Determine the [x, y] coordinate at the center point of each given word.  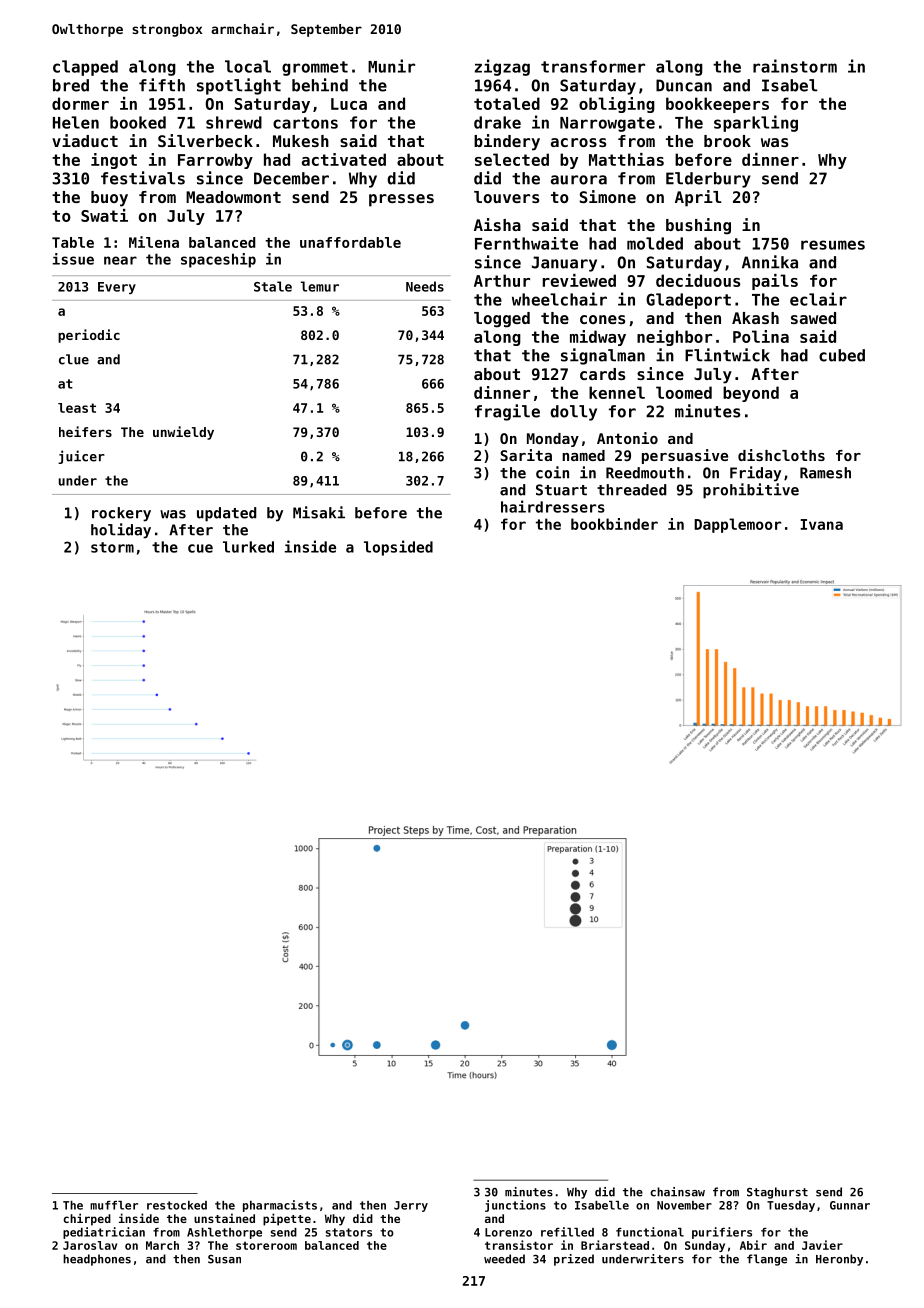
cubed [842, 355]
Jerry [411, 1206]
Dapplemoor [737, 525]
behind [320, 85]
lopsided [398, 548]
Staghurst [777, 1193]
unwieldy [183, 433]
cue [200, 548]
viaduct [85, 140]
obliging [617, 105]
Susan [224, 1259]
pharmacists [280, 1206]
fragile [507, 412]
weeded [504, 1259]
